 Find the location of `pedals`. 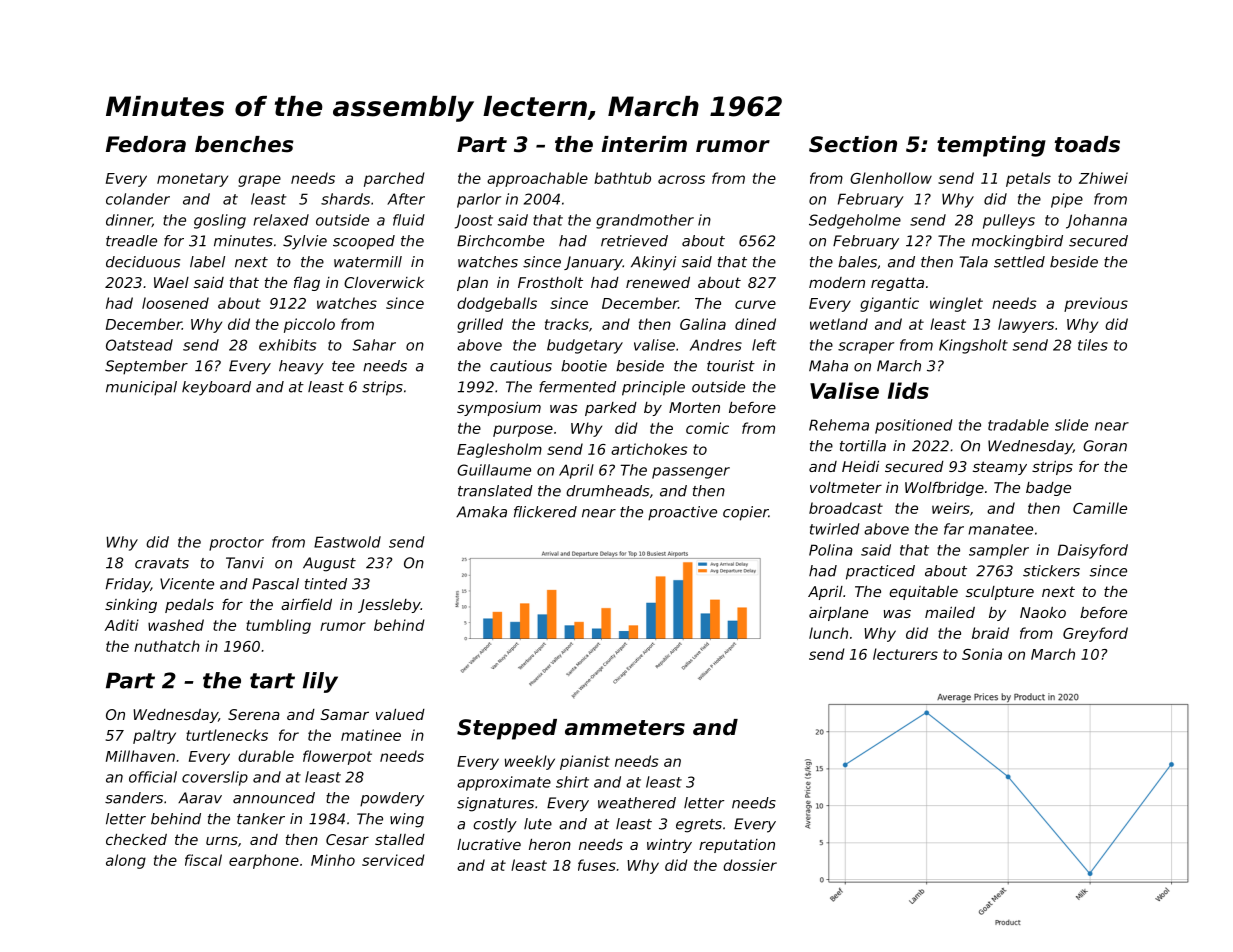

pedals is located at coordinates (189, 606).
